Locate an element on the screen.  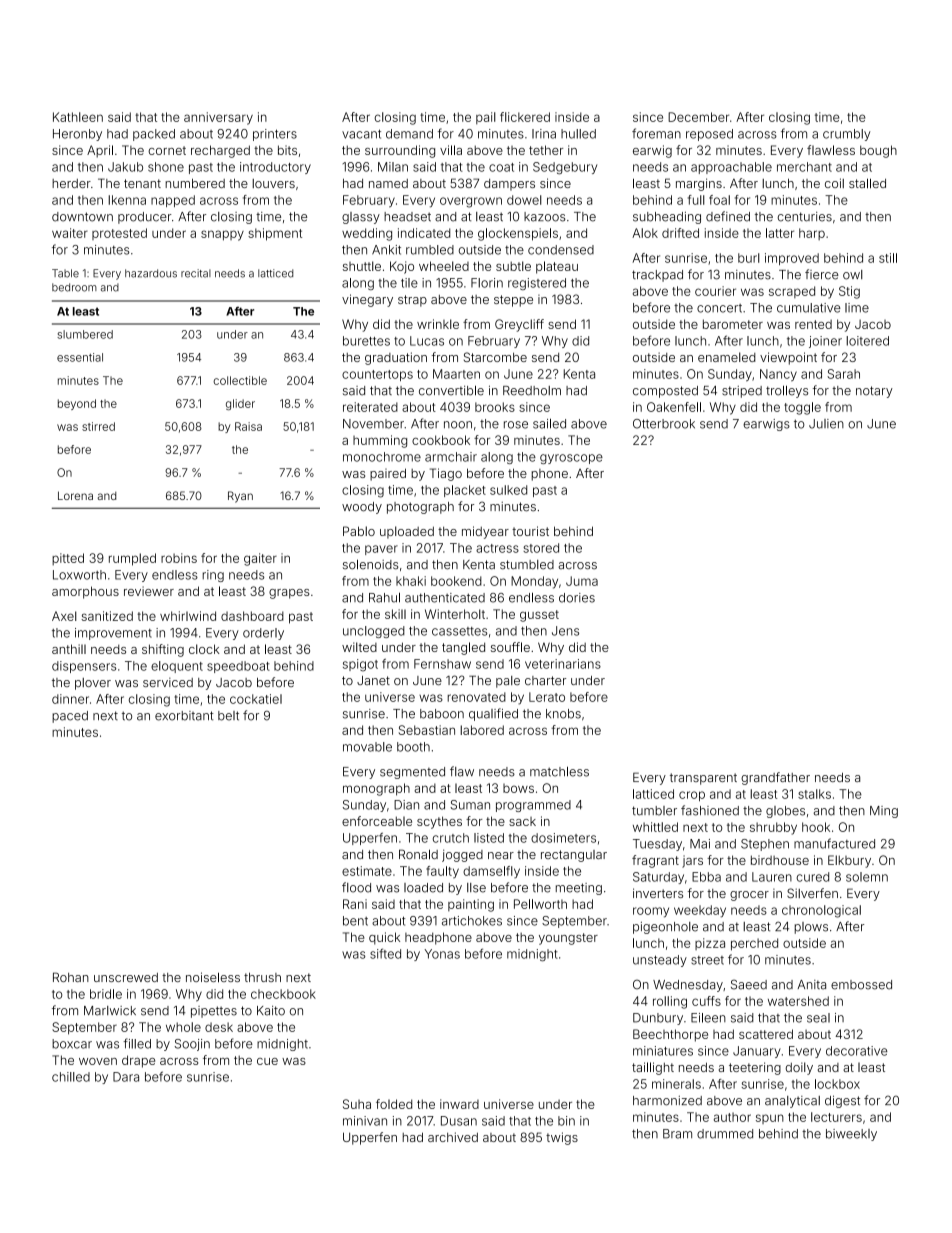
Rohan is located at coordinates (71, 977).
